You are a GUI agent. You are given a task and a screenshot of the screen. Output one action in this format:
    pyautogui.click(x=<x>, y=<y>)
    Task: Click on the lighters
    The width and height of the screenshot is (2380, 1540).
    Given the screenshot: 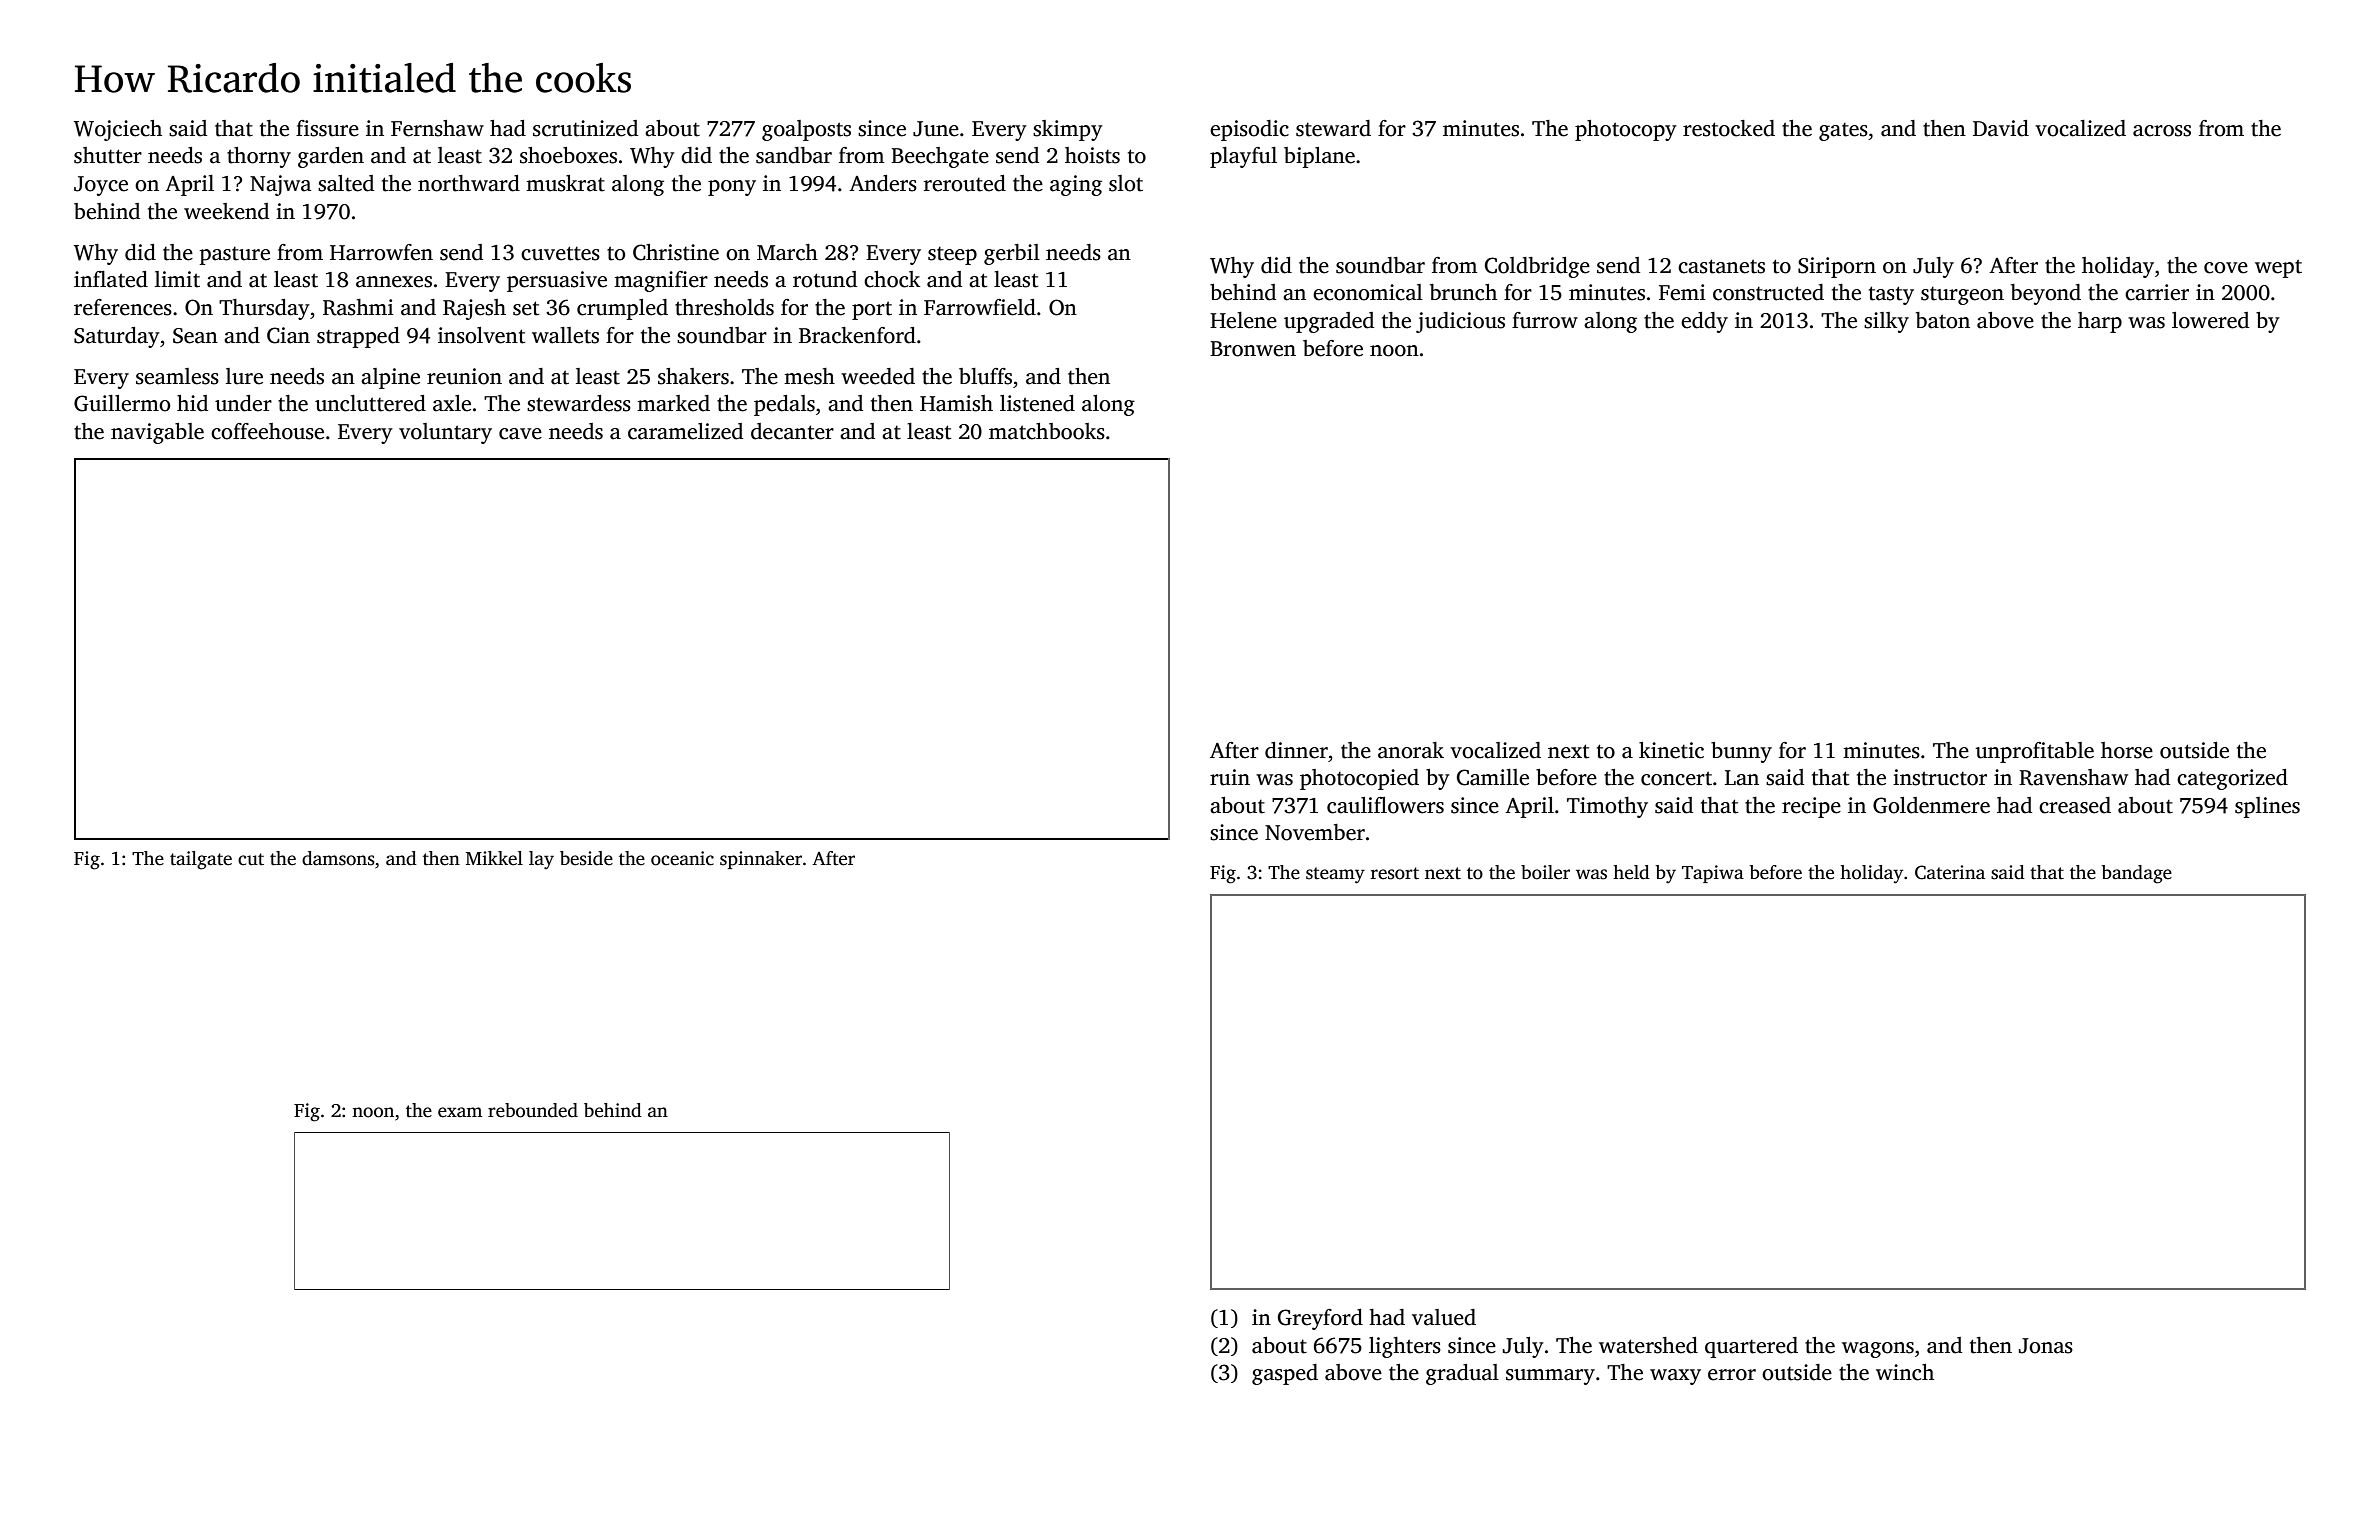 What is the action you would take?
    pyautogui.click(x=1405, y=1347)
